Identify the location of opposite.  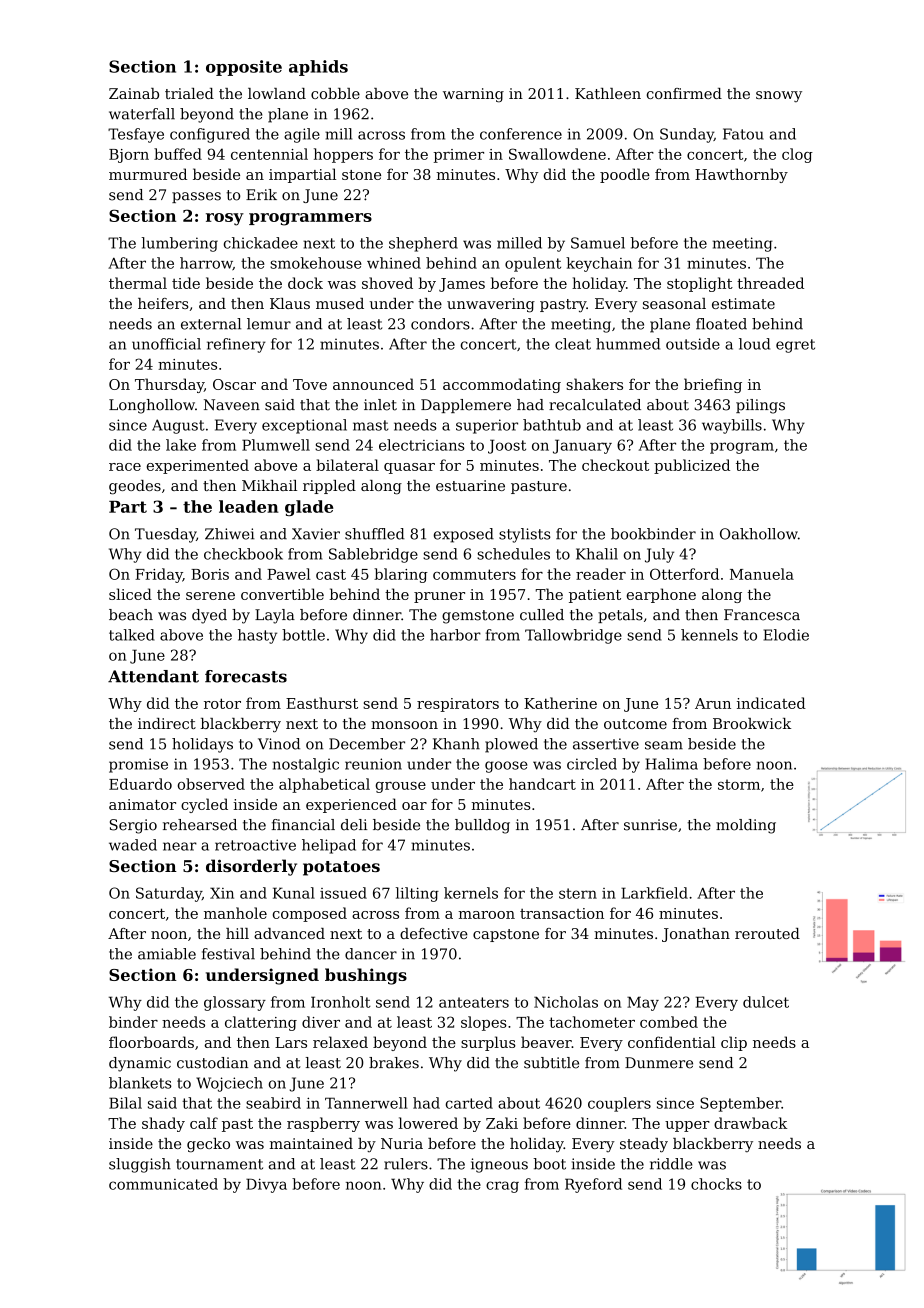
(244, 68).
